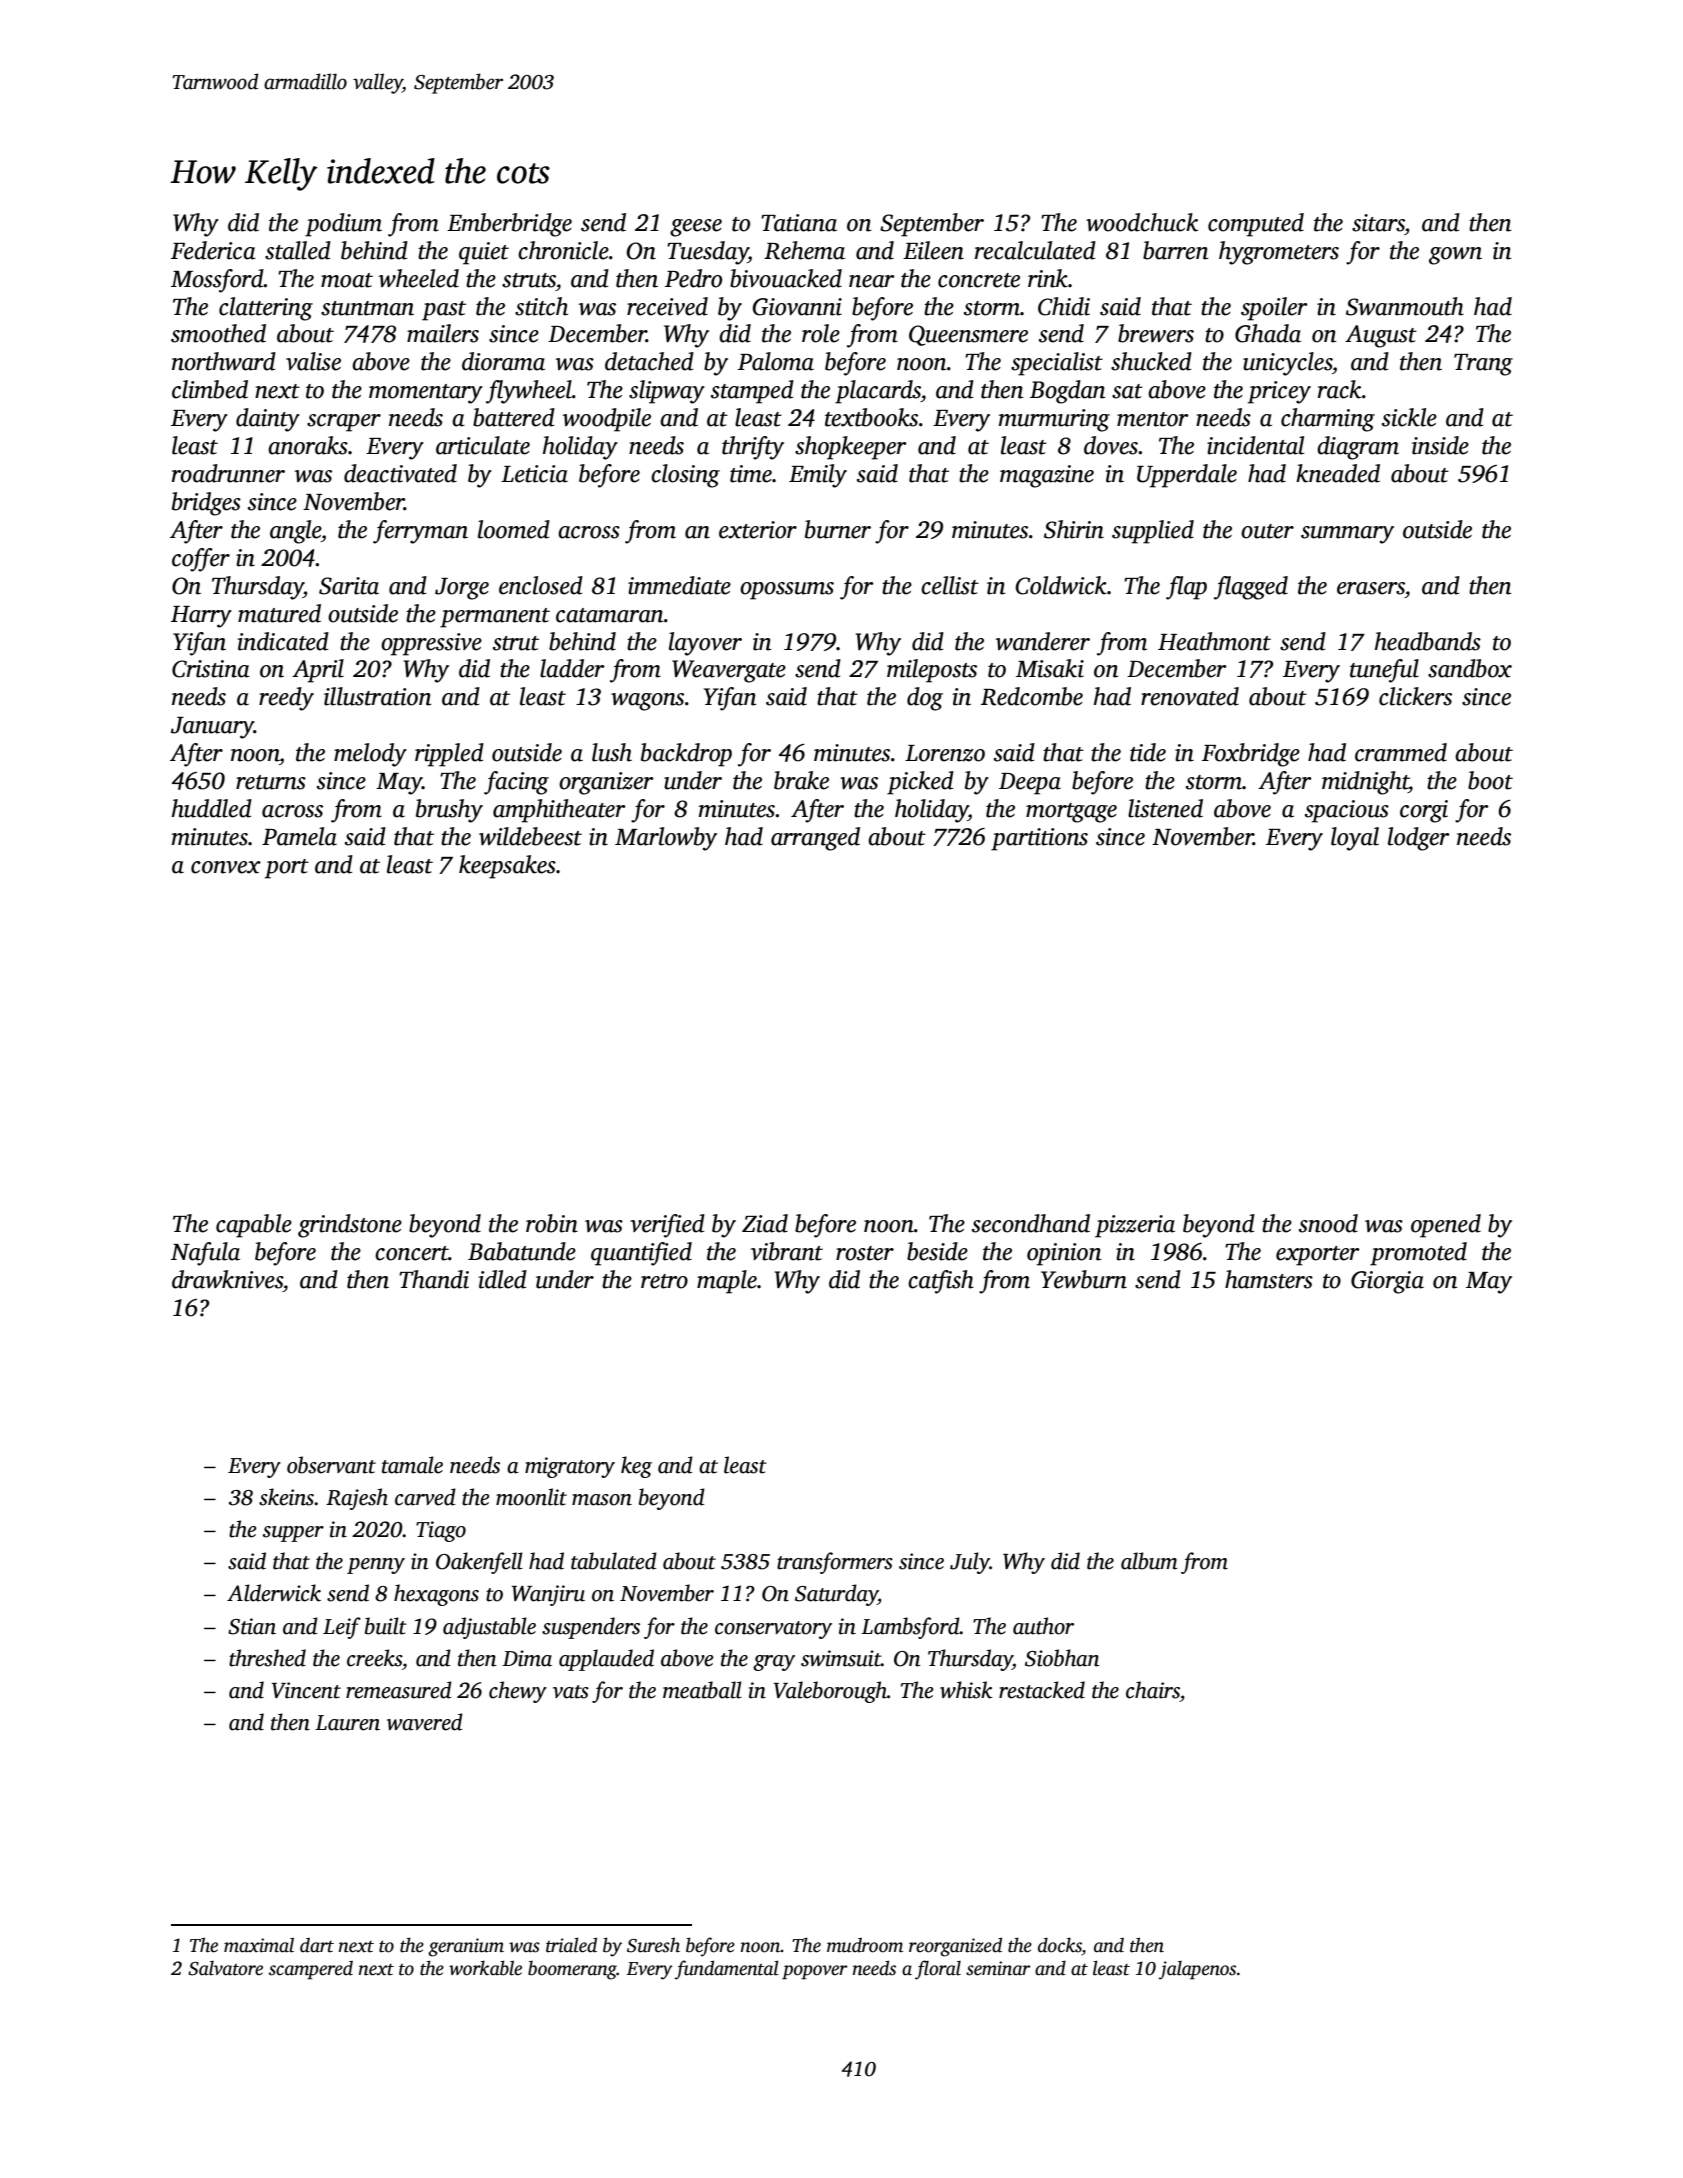  I want to click on keg, so click(636, 1467).
